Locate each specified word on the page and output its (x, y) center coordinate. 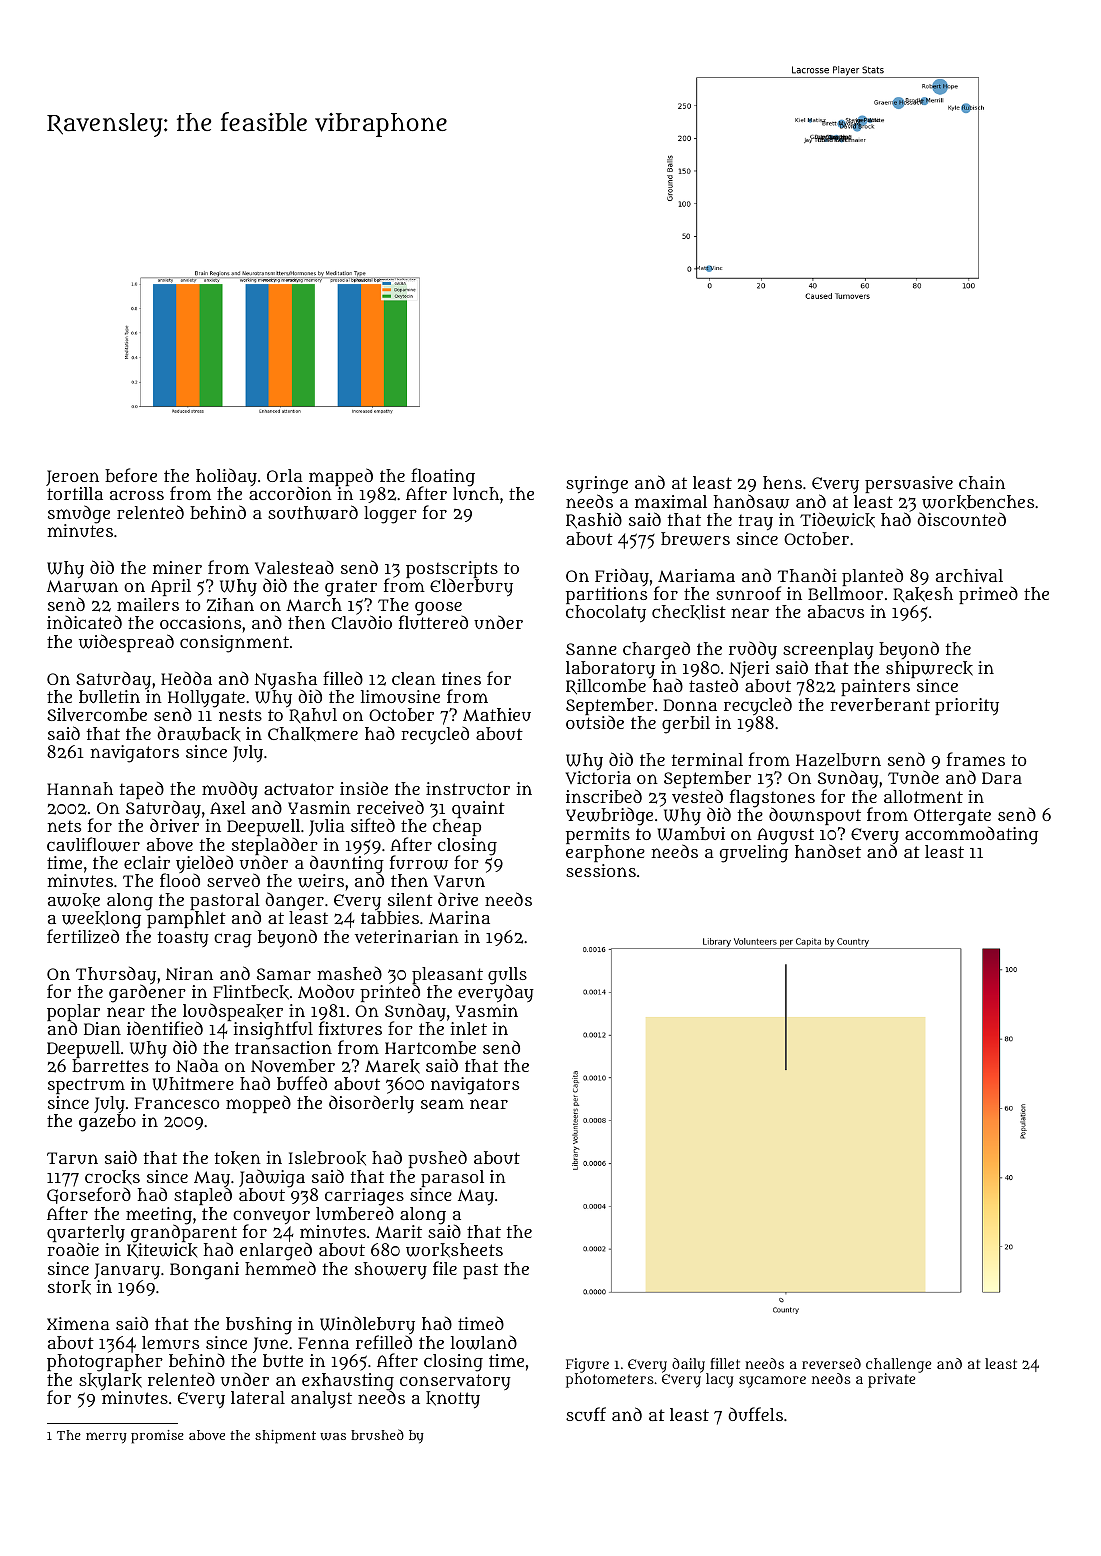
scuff (586, 1414)
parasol (452, 1178)
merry (106, 1437)
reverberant (880, 704)
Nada (197, 1065)
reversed (831, 1363)
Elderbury (471, 587)
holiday (226, 477)
